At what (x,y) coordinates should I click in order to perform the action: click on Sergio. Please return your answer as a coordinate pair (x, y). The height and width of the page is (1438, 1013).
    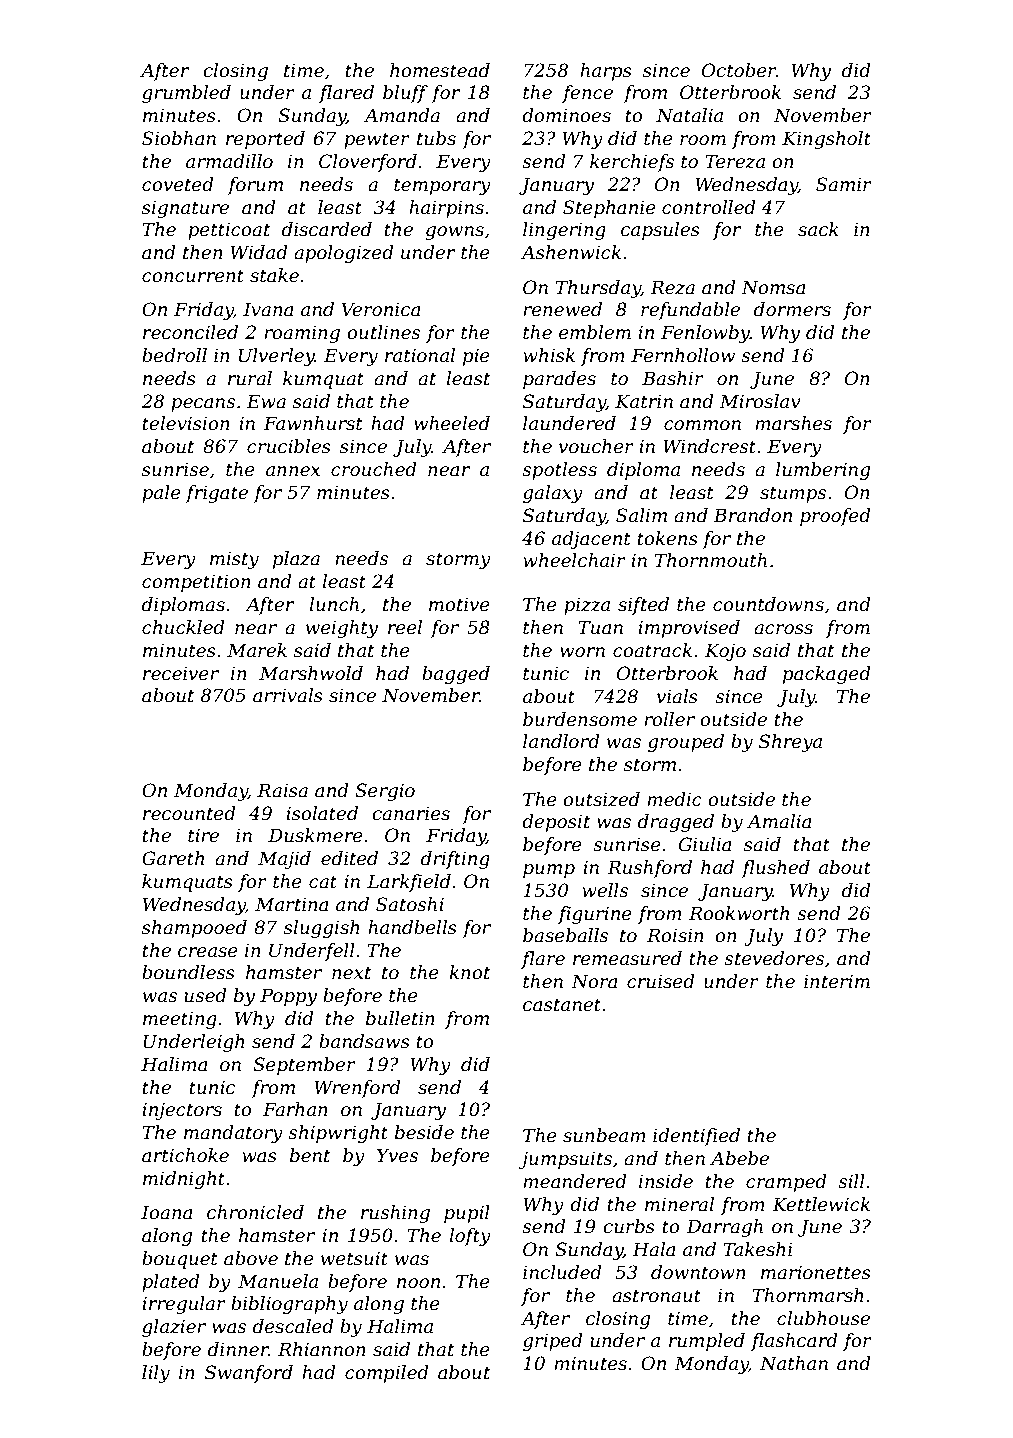
    Looking at the image, I should click on (385, 792).
